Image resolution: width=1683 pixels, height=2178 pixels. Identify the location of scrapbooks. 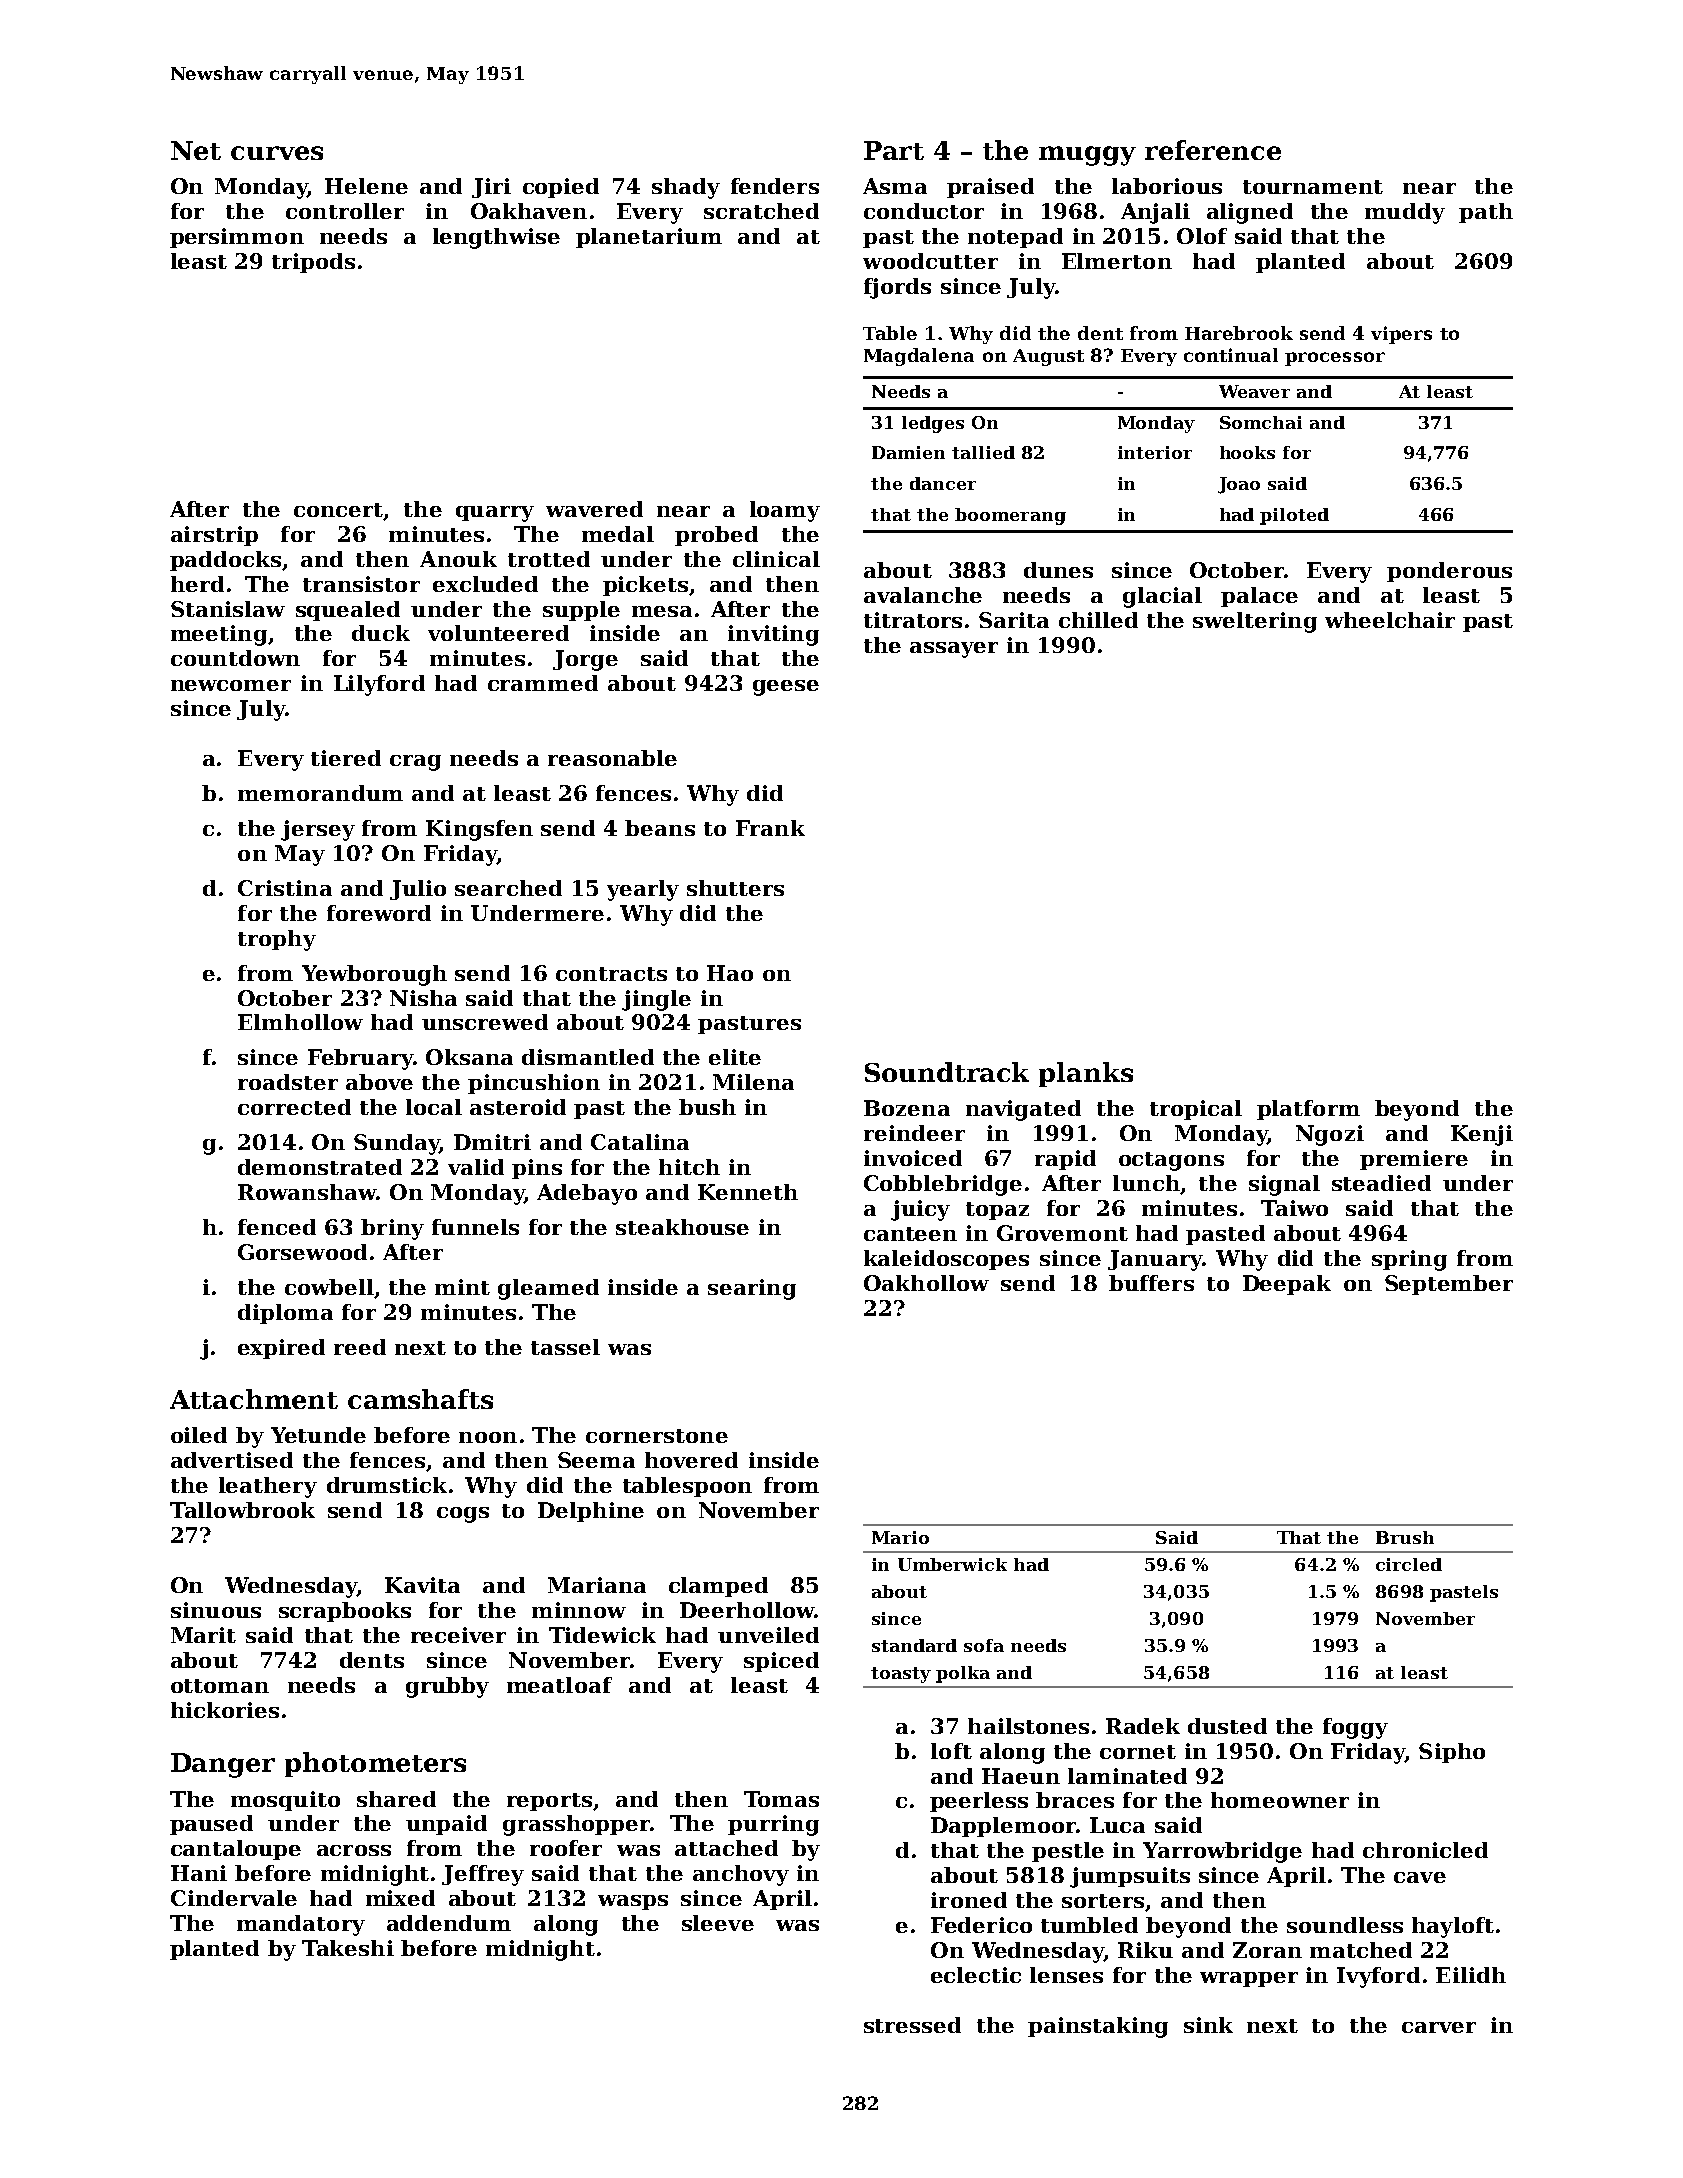
(345, 1612).
